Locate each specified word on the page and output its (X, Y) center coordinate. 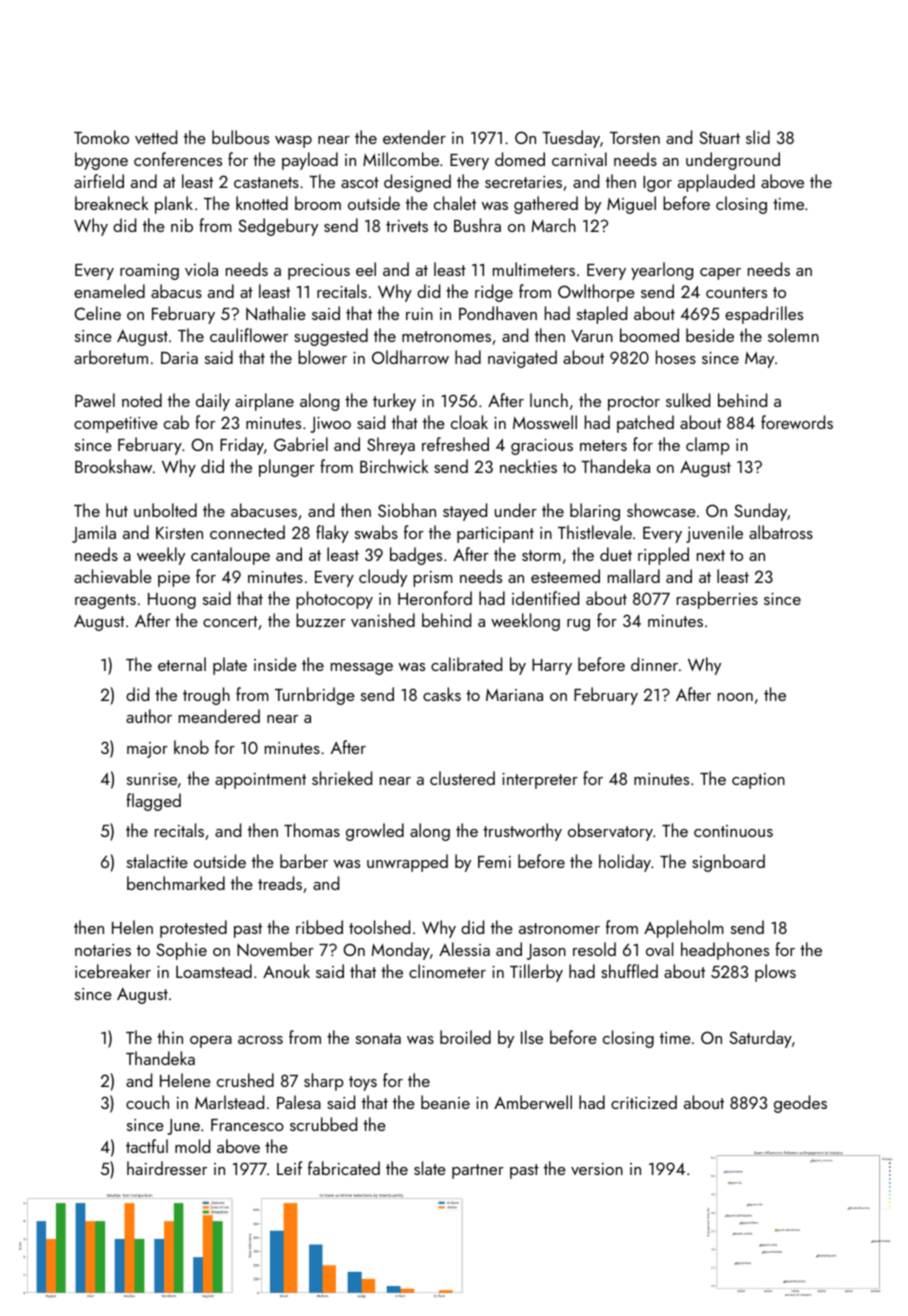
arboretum (111, 357)
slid (758, 137)
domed (520, 159)
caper (720, 274)
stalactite (157, 861)
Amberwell (533, 1102)
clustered (462, 778)
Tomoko (101, 137)
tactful (147, 1146)
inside (275, 664)
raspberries (717, 600)
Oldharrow (410, 357)
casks (442, 694)
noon (735, 697)
